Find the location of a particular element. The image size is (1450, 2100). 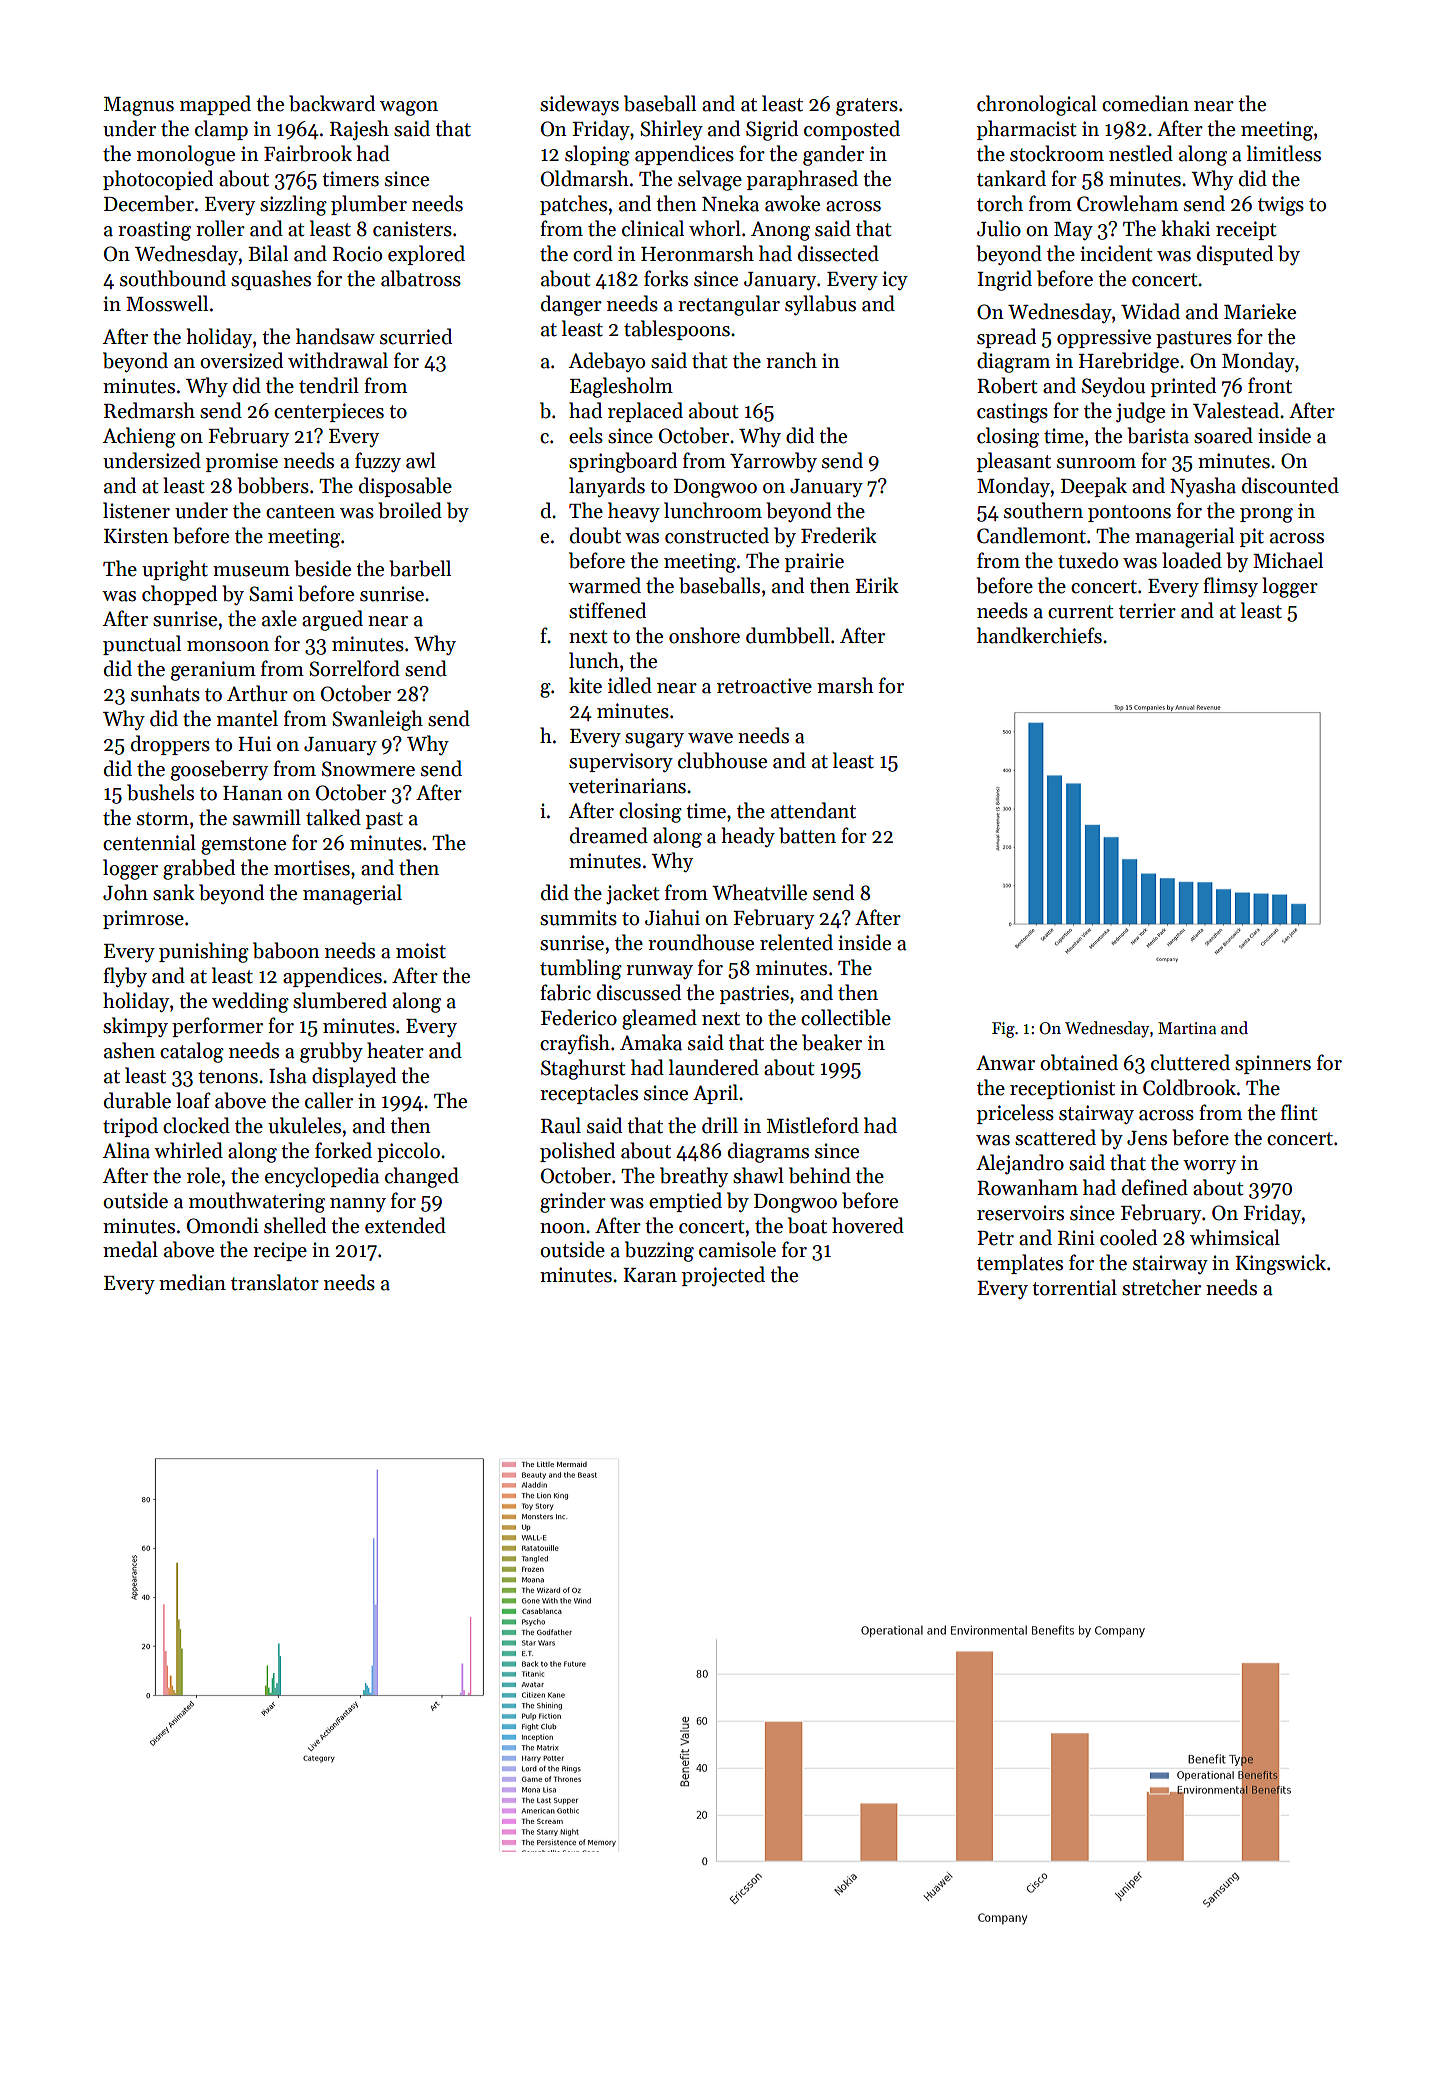

batten is located at coordinates (807, 835).
